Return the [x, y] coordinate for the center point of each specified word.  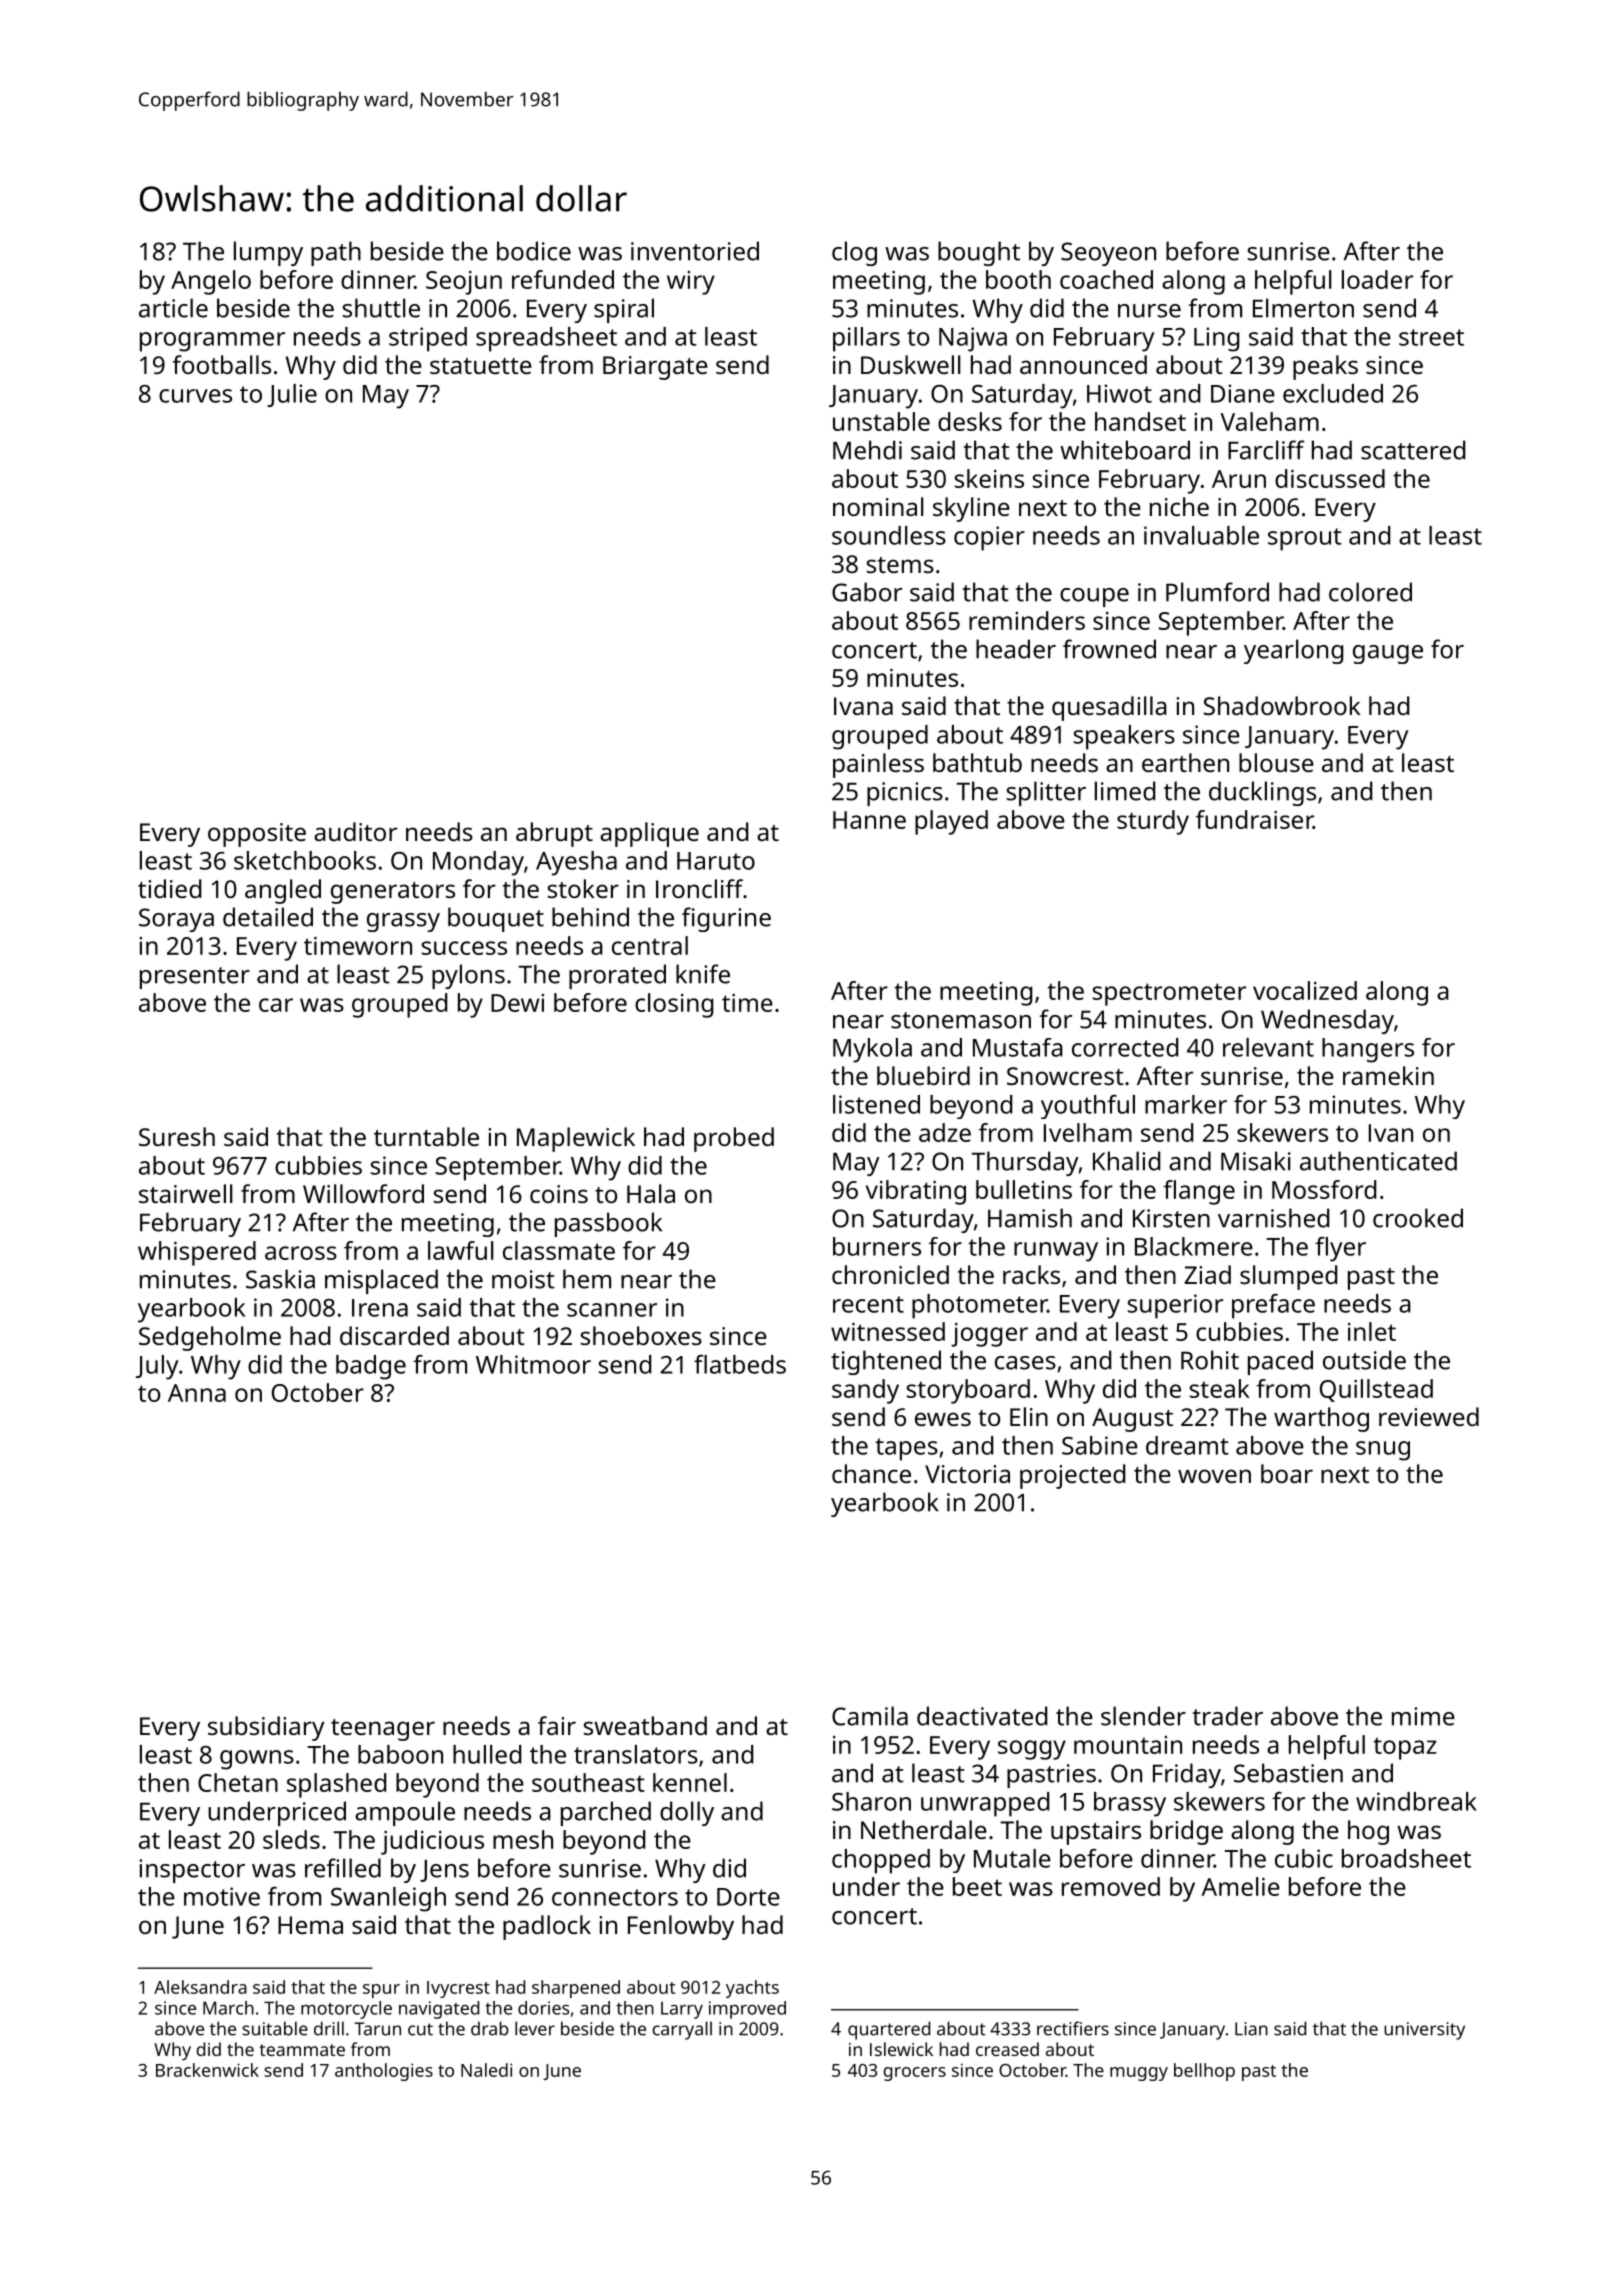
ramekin [1388, 1075]
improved [747, 2010]
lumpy [268, 253]
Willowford [363, 1193]
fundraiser [1254, 819]
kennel [690, 1782]
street [1431, 337]
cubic [1304, 1858]
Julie [292, 395]
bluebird [923, 1075]
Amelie [1240, 1886]
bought [979, 253]
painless [878, 765]
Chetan [238, 1782]
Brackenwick [207, 2070]
